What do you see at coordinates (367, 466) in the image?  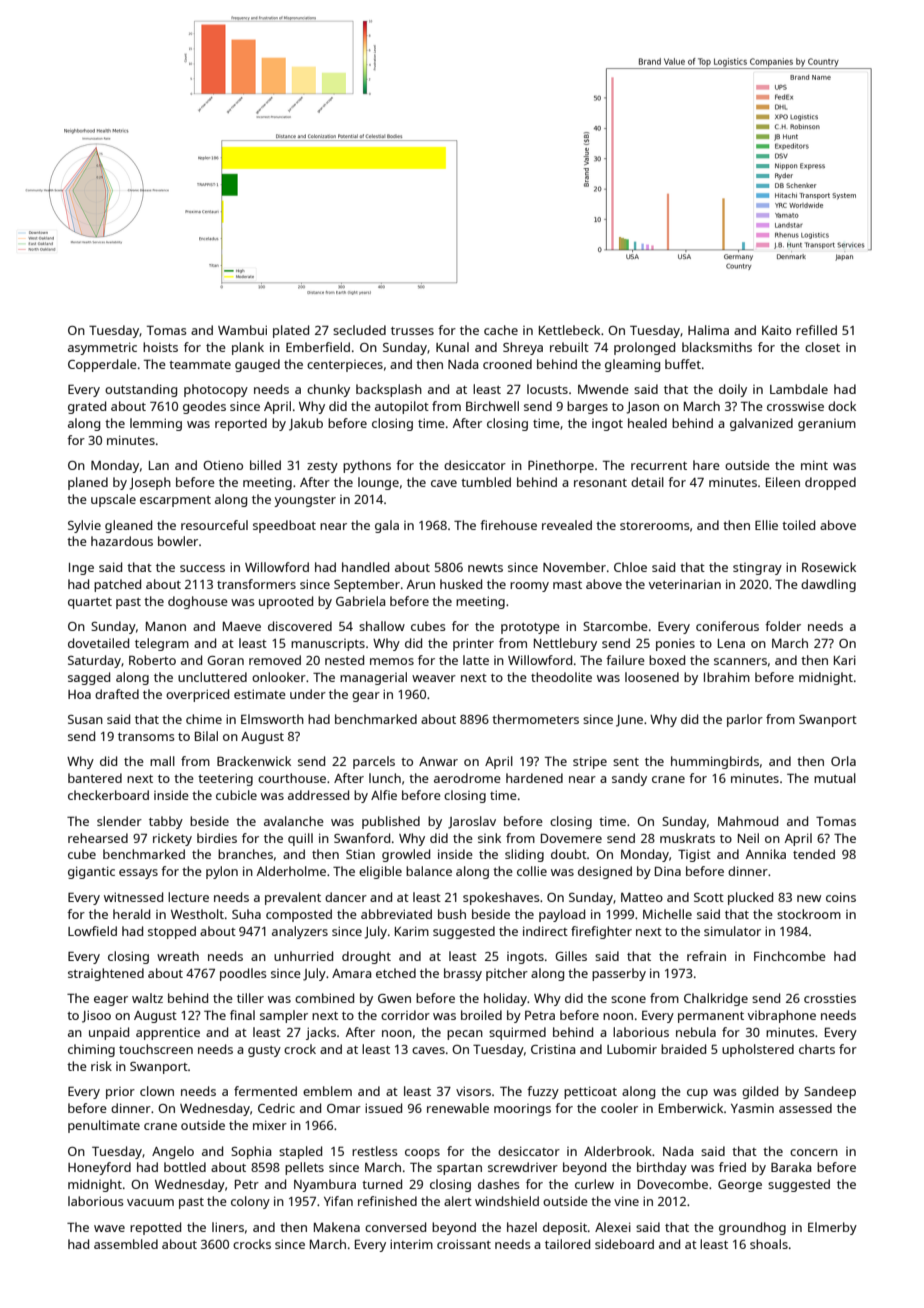 I see `pythons` at bounding box center [367, 466].
